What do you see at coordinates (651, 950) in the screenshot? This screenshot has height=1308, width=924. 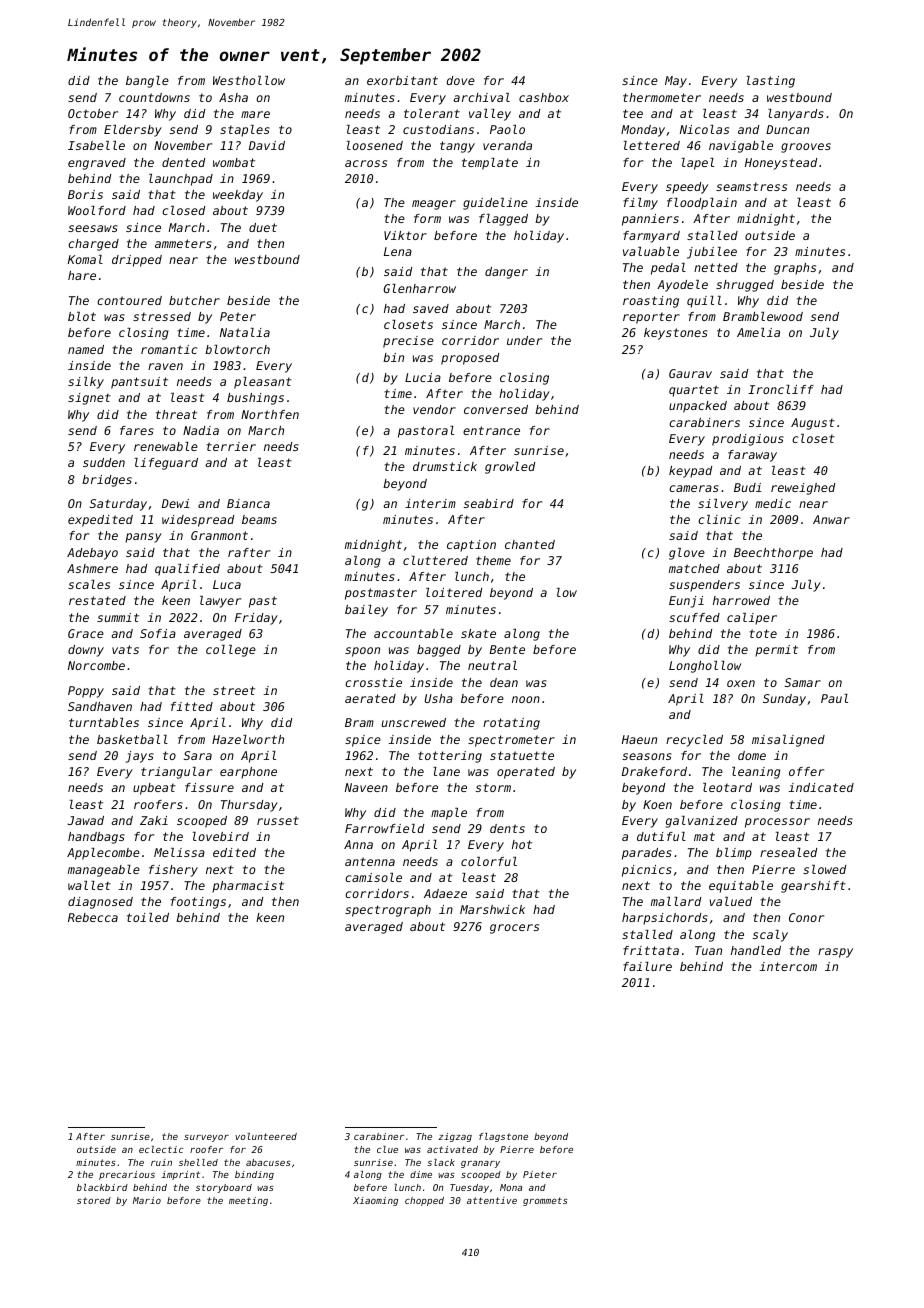 I see `frittata` at bounding box center [651, 950].
